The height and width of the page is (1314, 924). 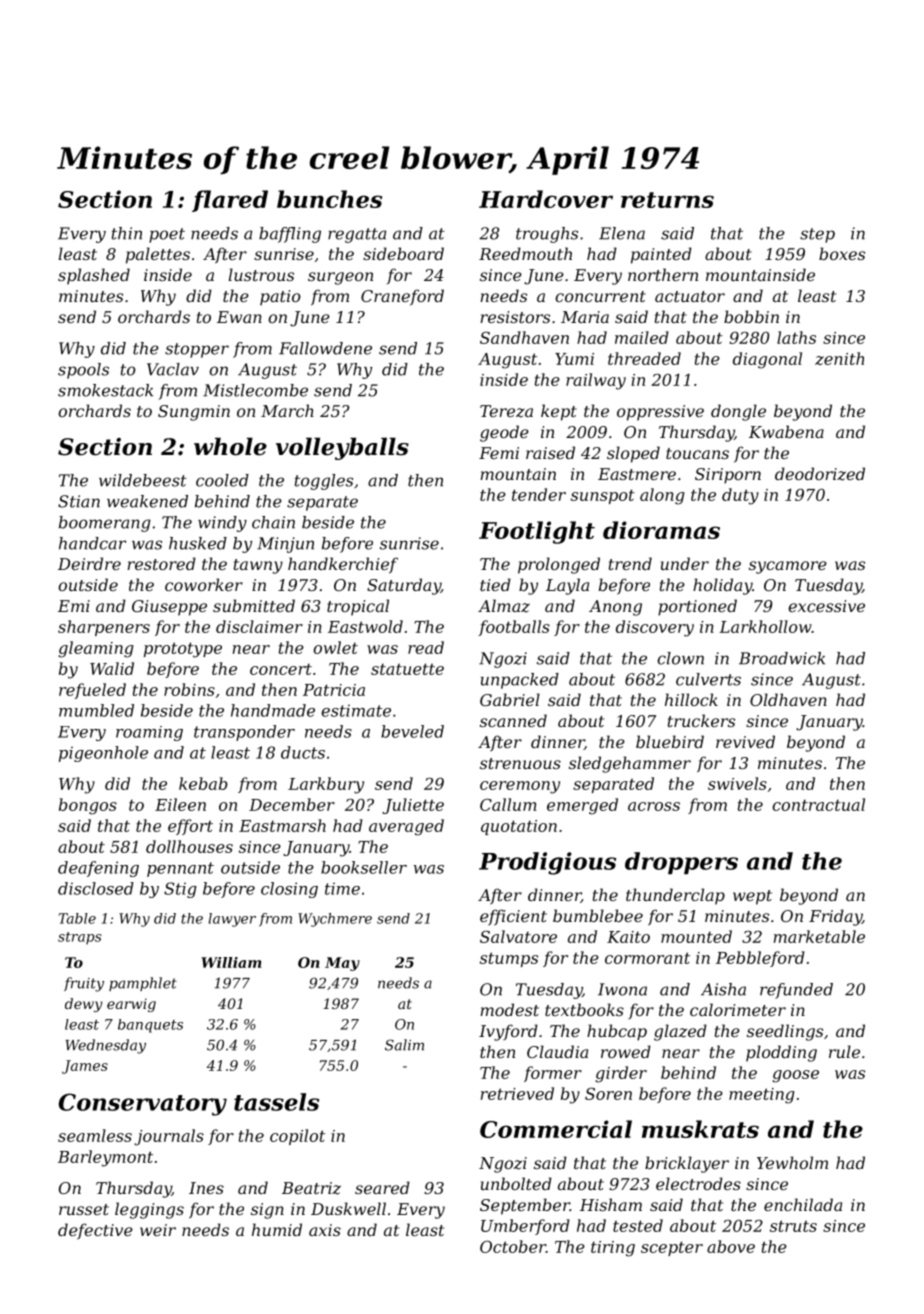 I want to click on weir, so click(x=158, y=1230).
